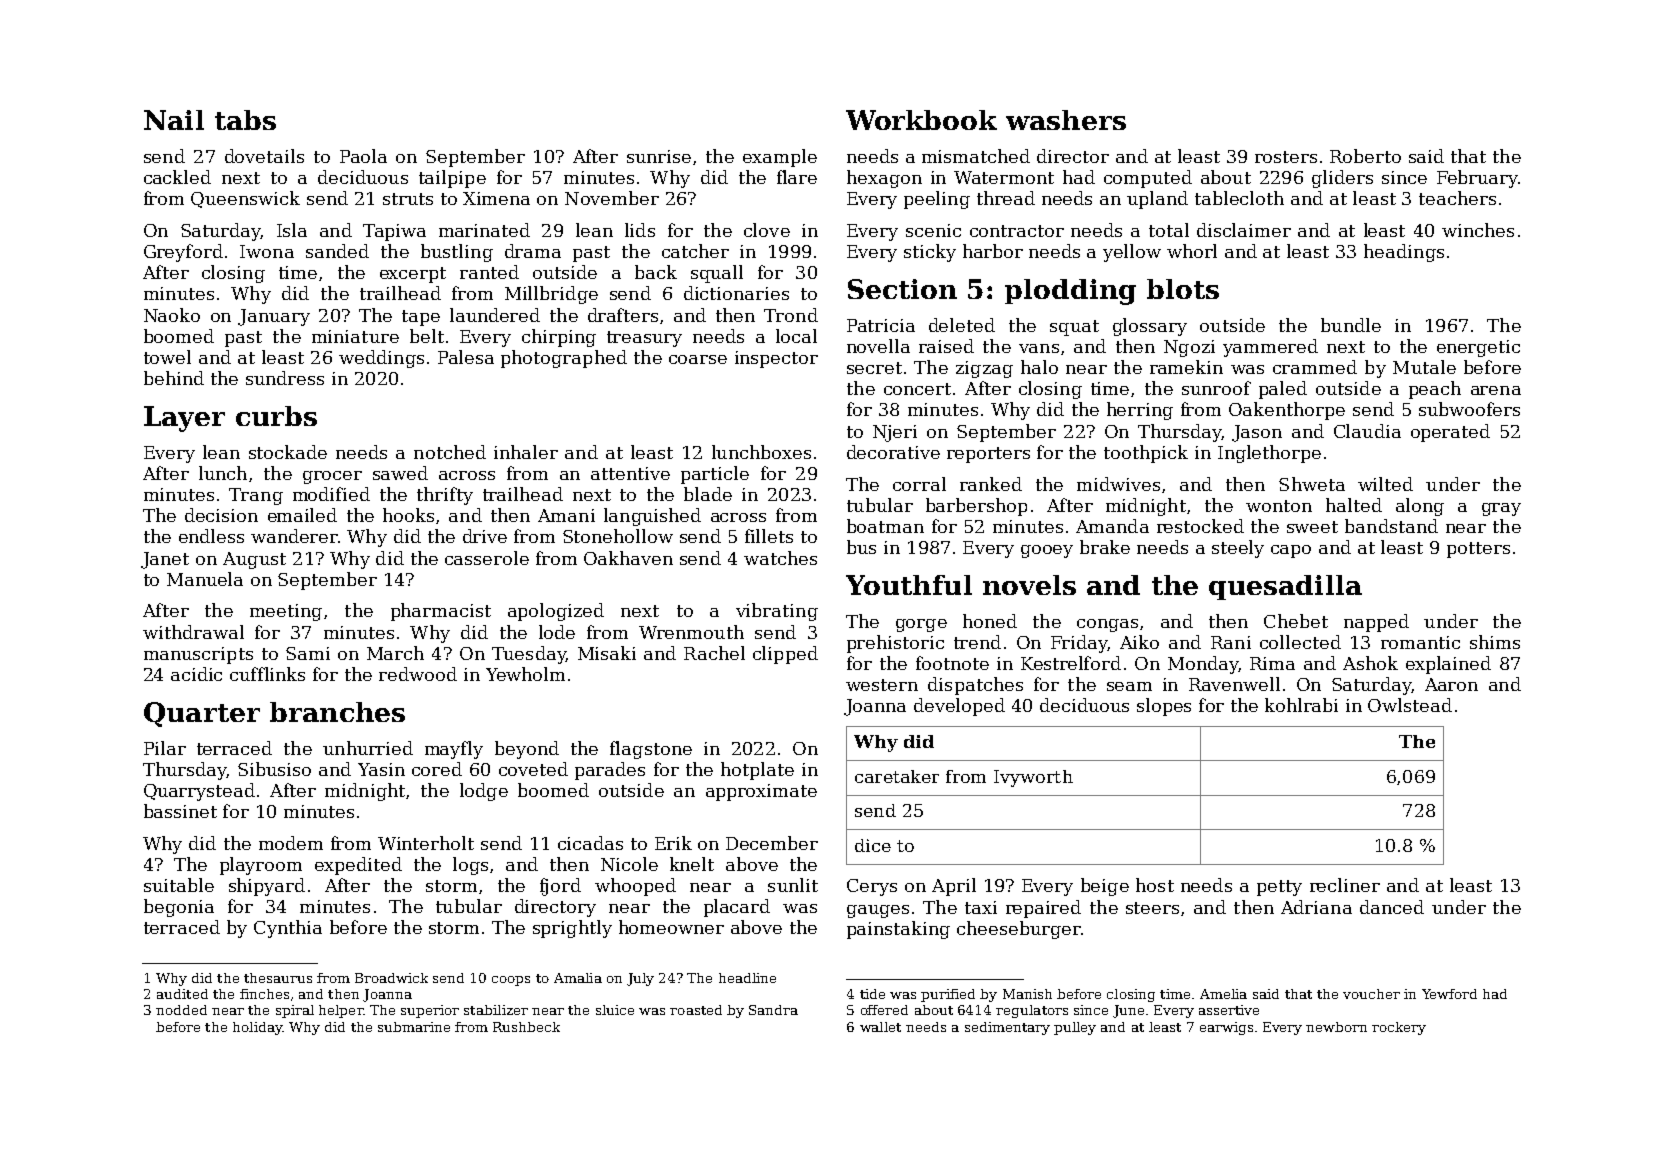  Describe the element at coordinates (466, 357) in the document. I see `Palesa` at that location.
